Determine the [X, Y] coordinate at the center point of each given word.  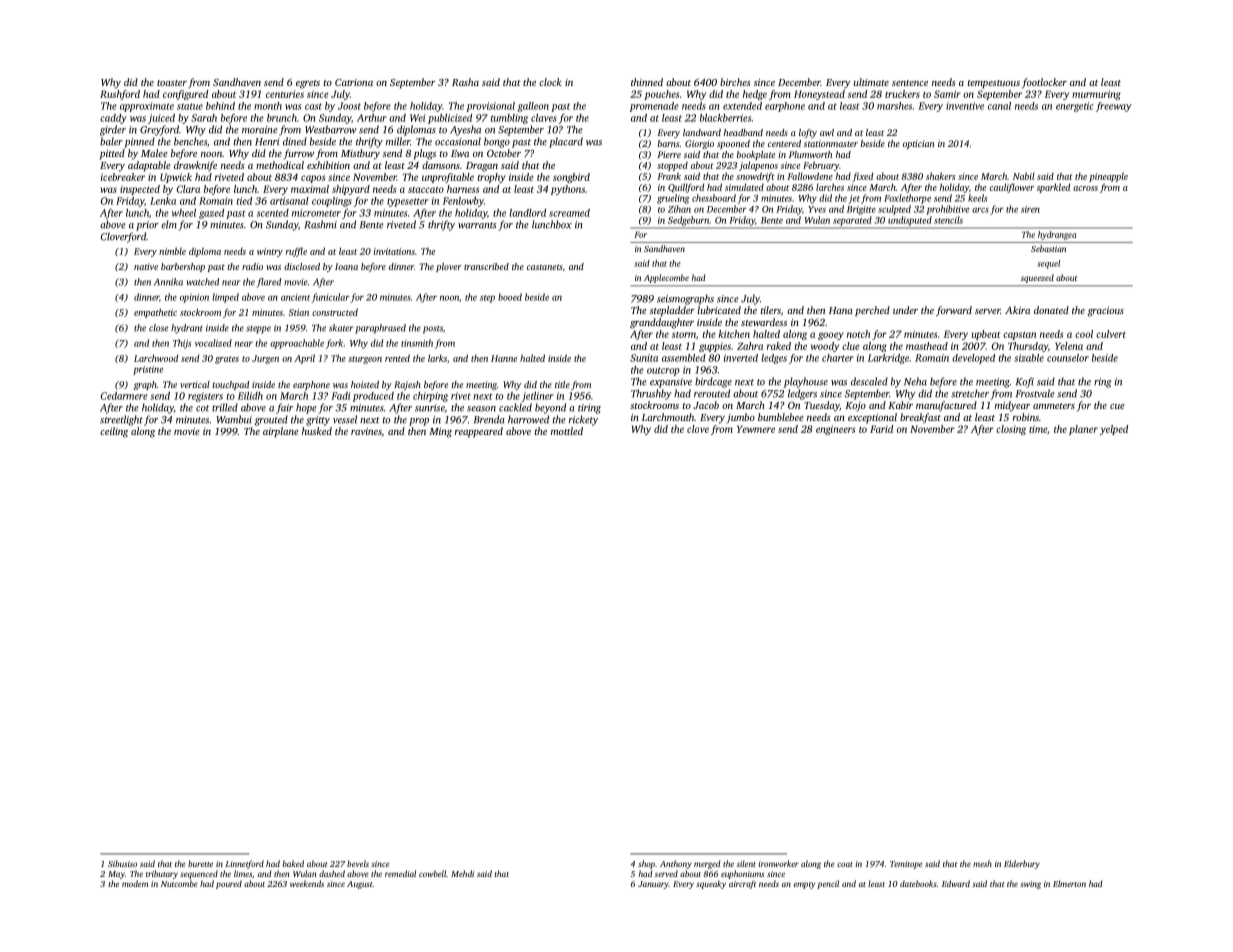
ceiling [114, 432]
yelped [1114, 430]
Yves [817, 209]
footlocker [1044, 83]
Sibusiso [122, 863]
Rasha [465, 82]
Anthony [676, 864]
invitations [394, 251]
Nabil [1024, 176]
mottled [567, 431]
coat [845, 864]
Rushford [120, 95]
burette [200, 863]
